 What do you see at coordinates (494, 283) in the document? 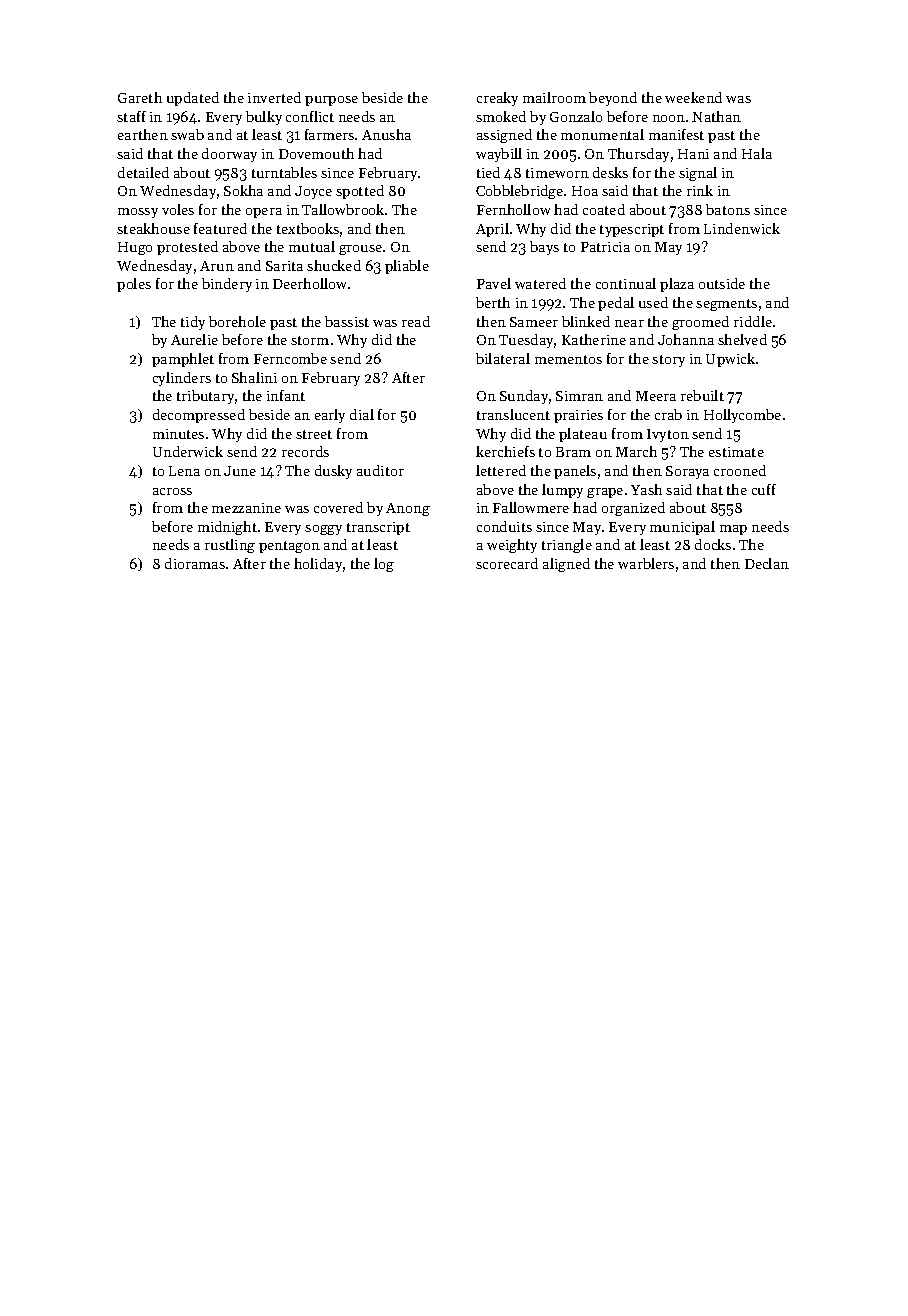
I see `Pavel` at bounding box center [494, 283].
